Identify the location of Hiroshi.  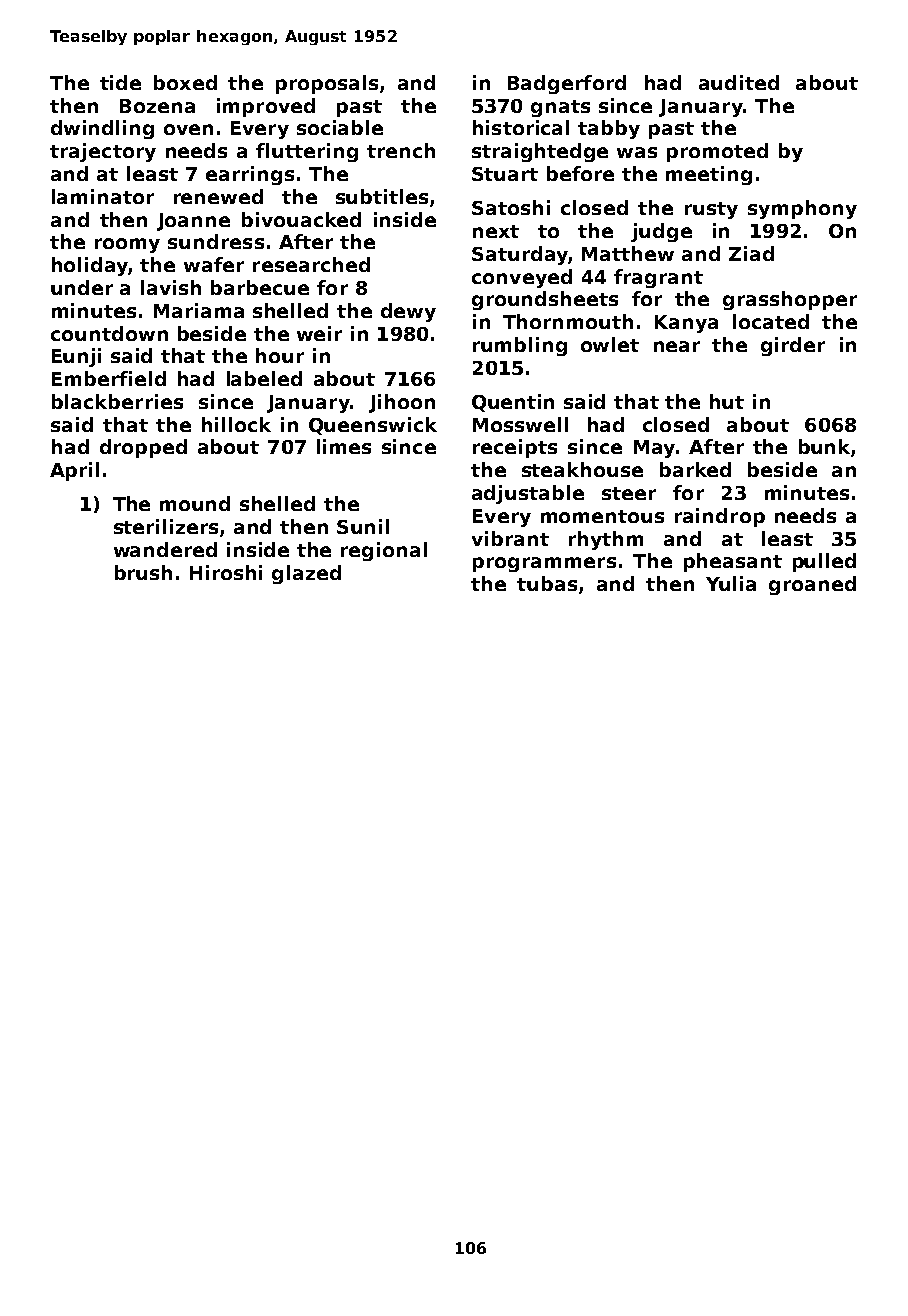
(226, 572).
